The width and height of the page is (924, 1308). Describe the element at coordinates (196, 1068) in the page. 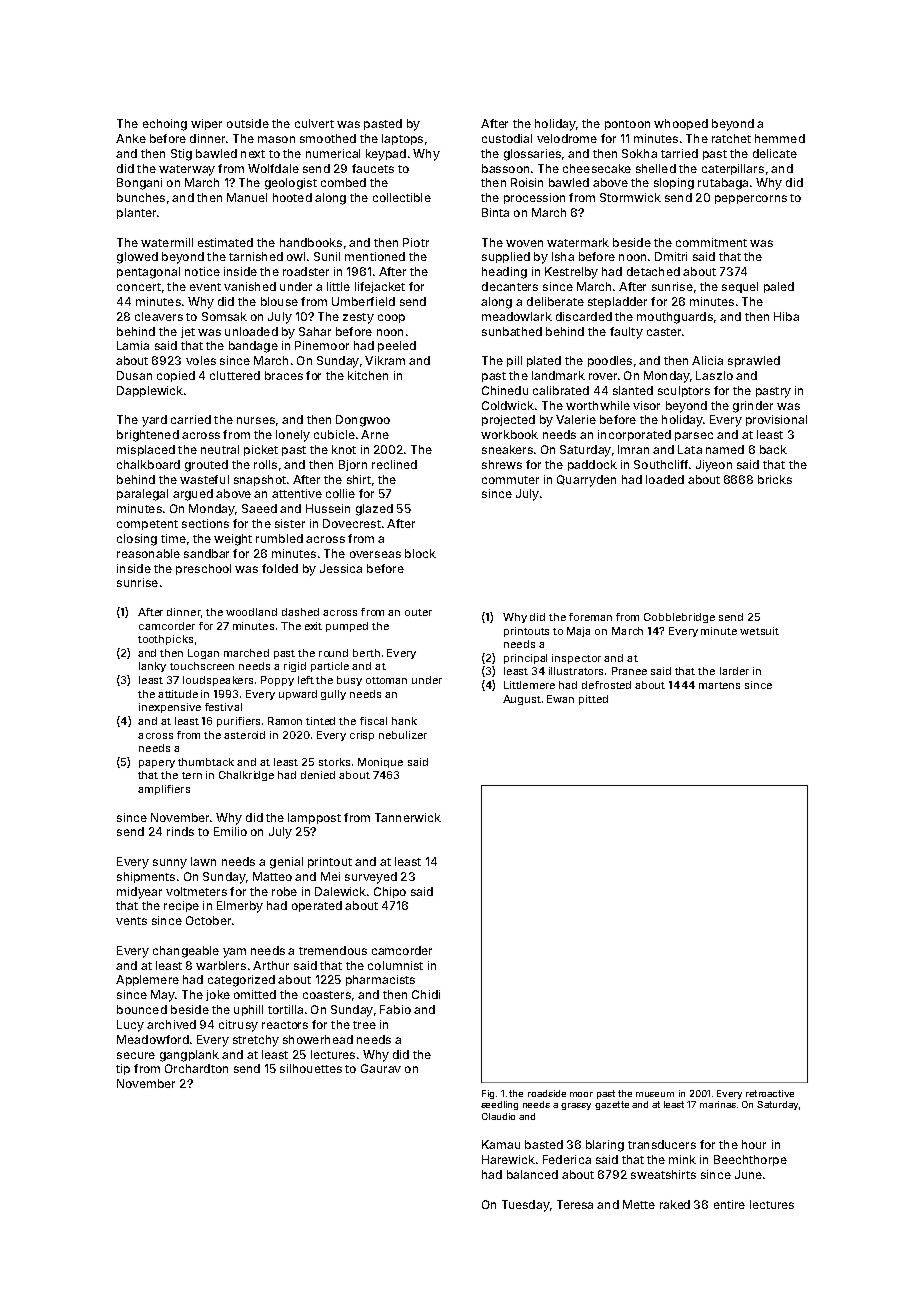

I see `Orchardton` at that location.
